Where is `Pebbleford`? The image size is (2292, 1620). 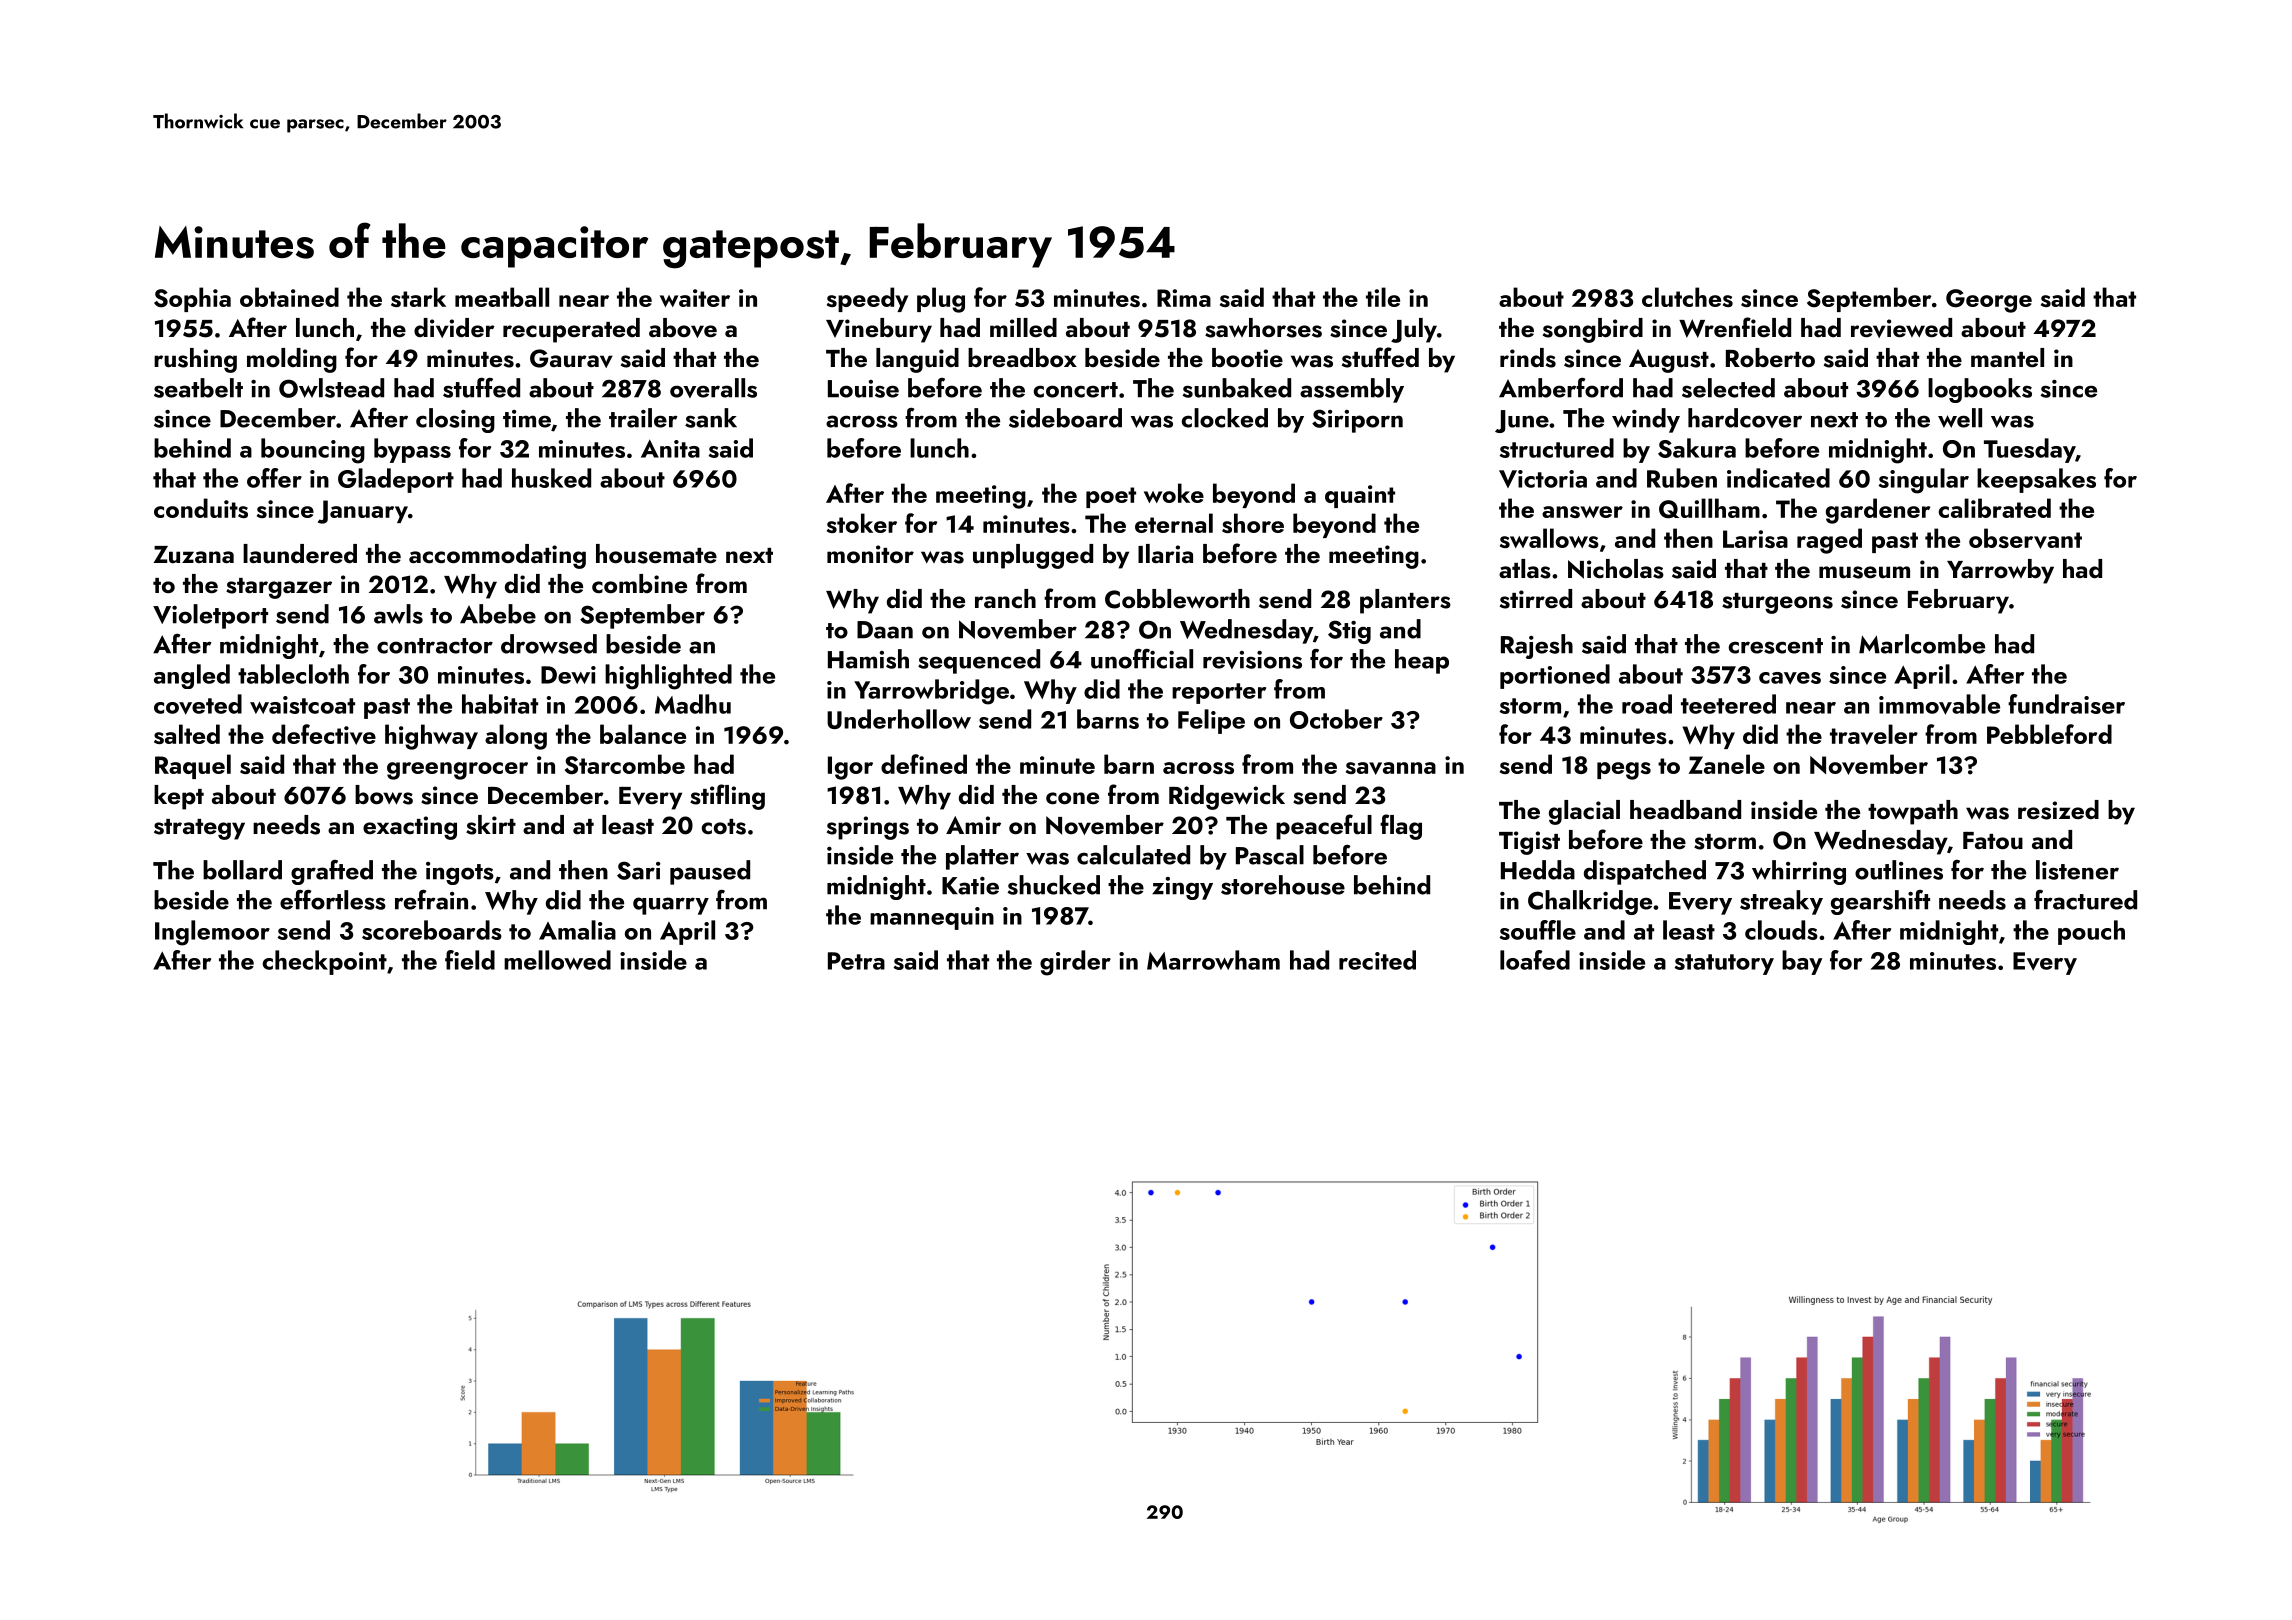
Pebbleford is located at coordinates (2049, 734).
